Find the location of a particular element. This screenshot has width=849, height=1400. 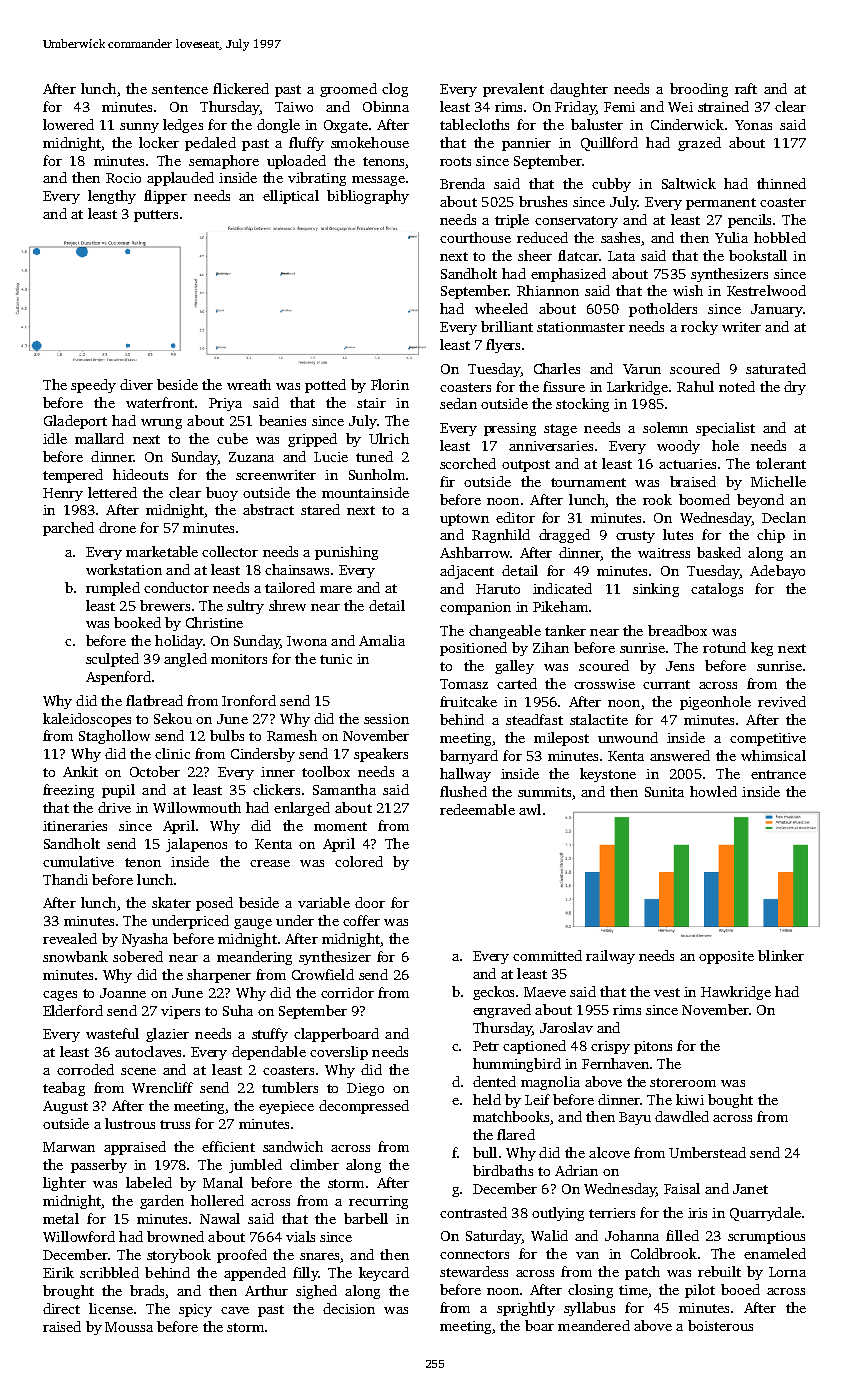

Adebayo is located at coordinates (777, 572).
